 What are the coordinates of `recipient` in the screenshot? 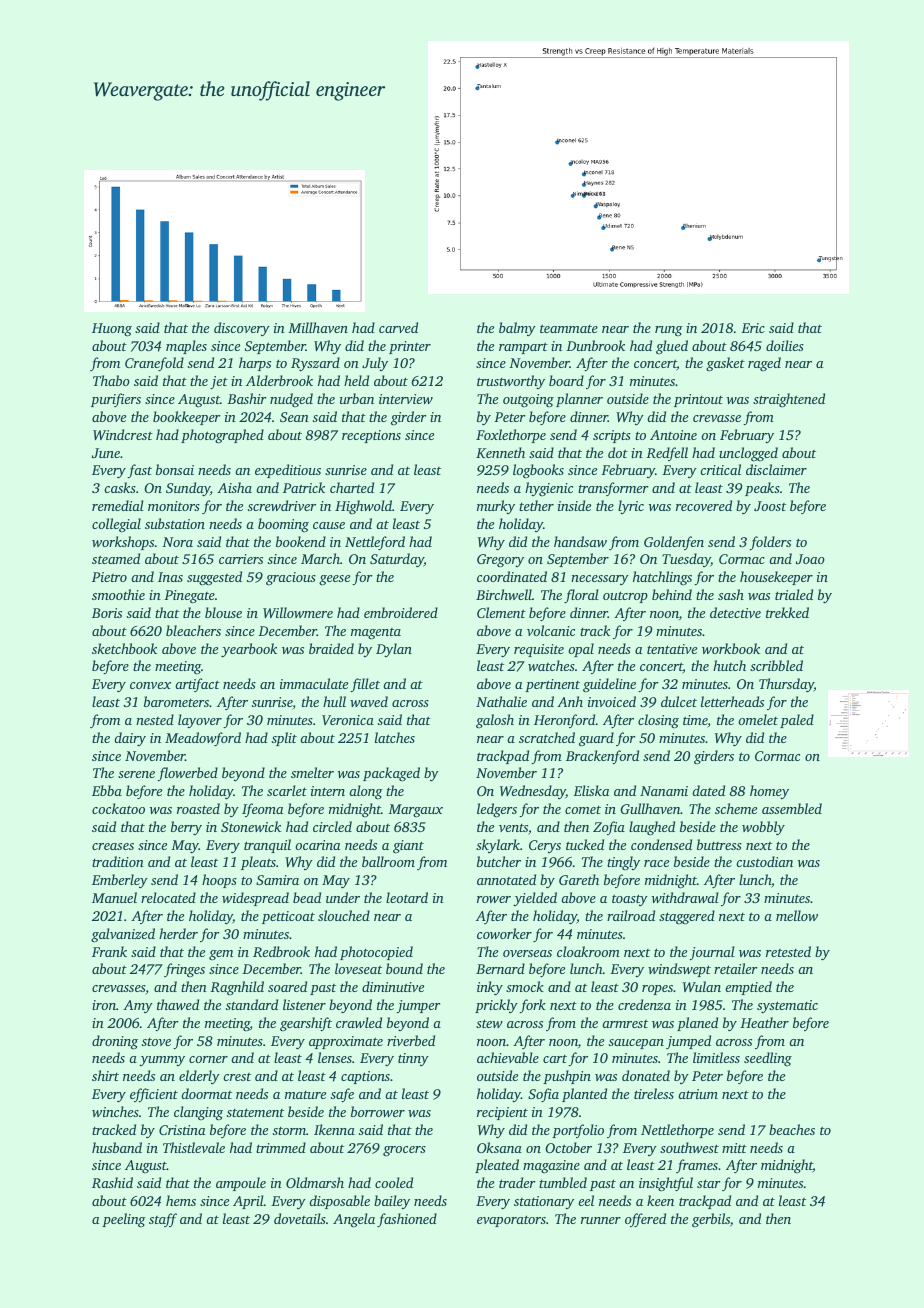 It's located at (502, 1113).
